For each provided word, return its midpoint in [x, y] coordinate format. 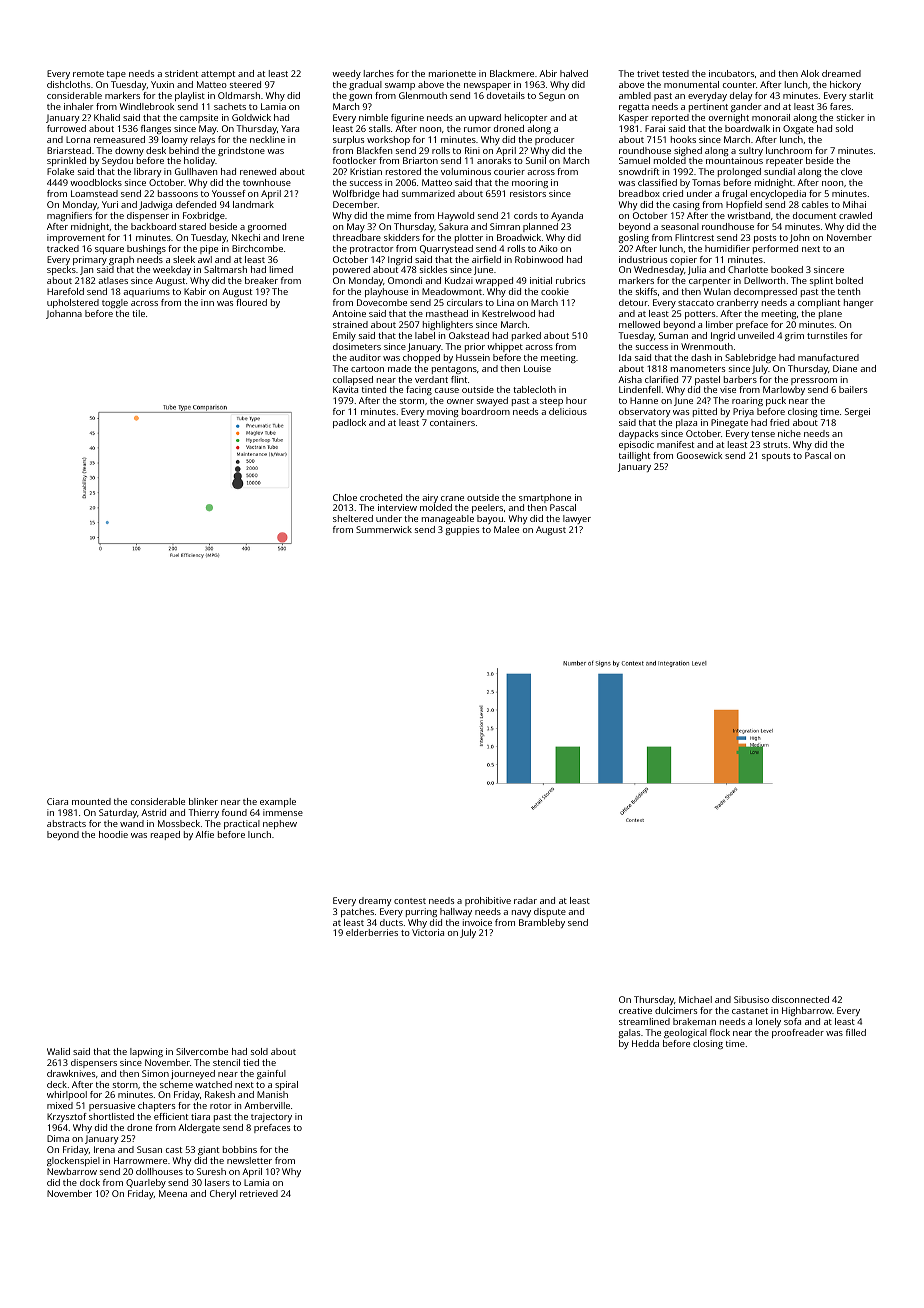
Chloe [345, 497]
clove [851, 171]
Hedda [645, 1043]
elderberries [372, 932]
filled [856, 1032]
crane [452, 498]
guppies [462, 530]
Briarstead [69, 150]
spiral [286, 1085]
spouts [776, 457]
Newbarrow [72, 1171]
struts [775, 445]
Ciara [57, 801]
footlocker [354, 160]
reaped [165, 835]
